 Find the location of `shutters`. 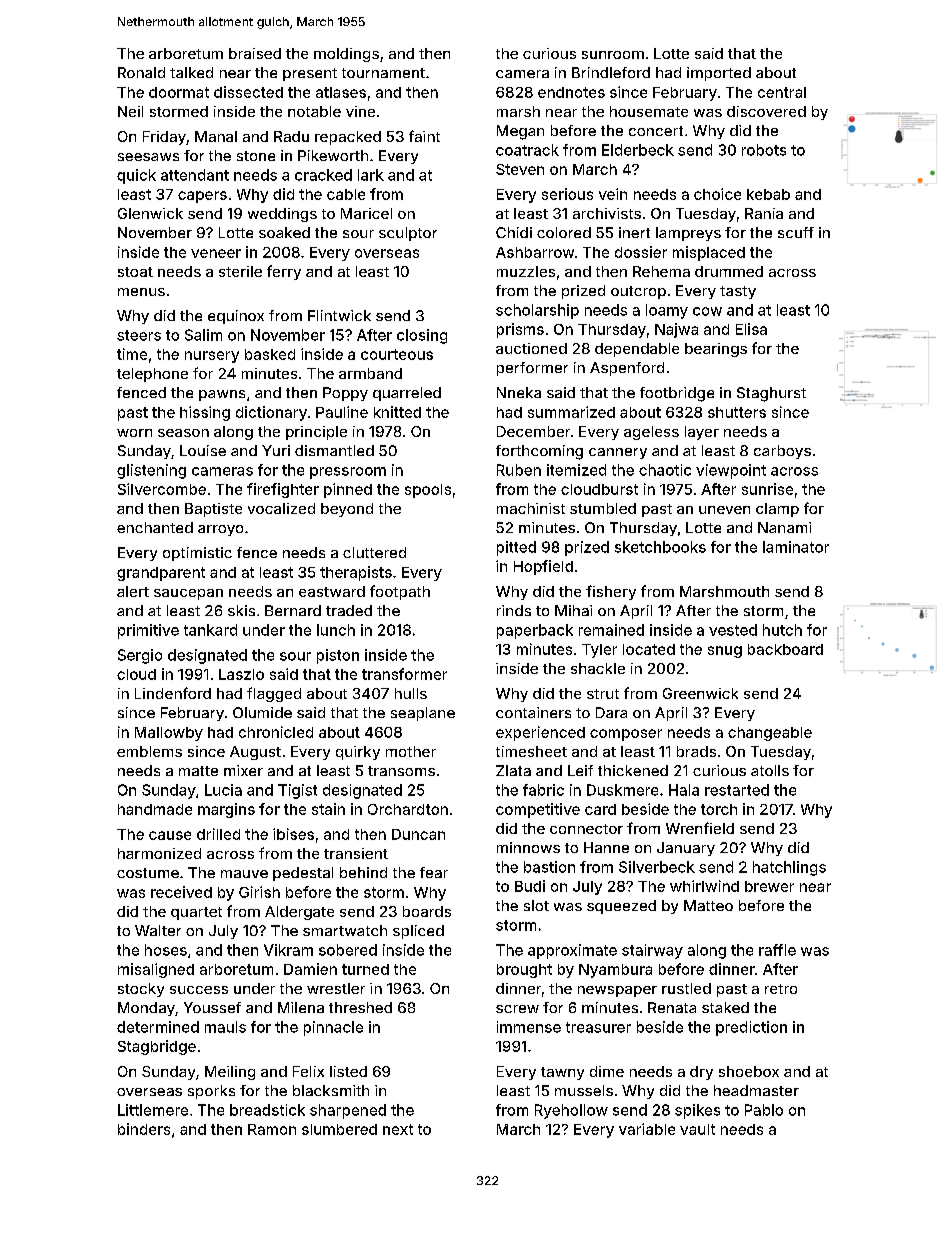

shutters is located at coordinates (737, 412).
